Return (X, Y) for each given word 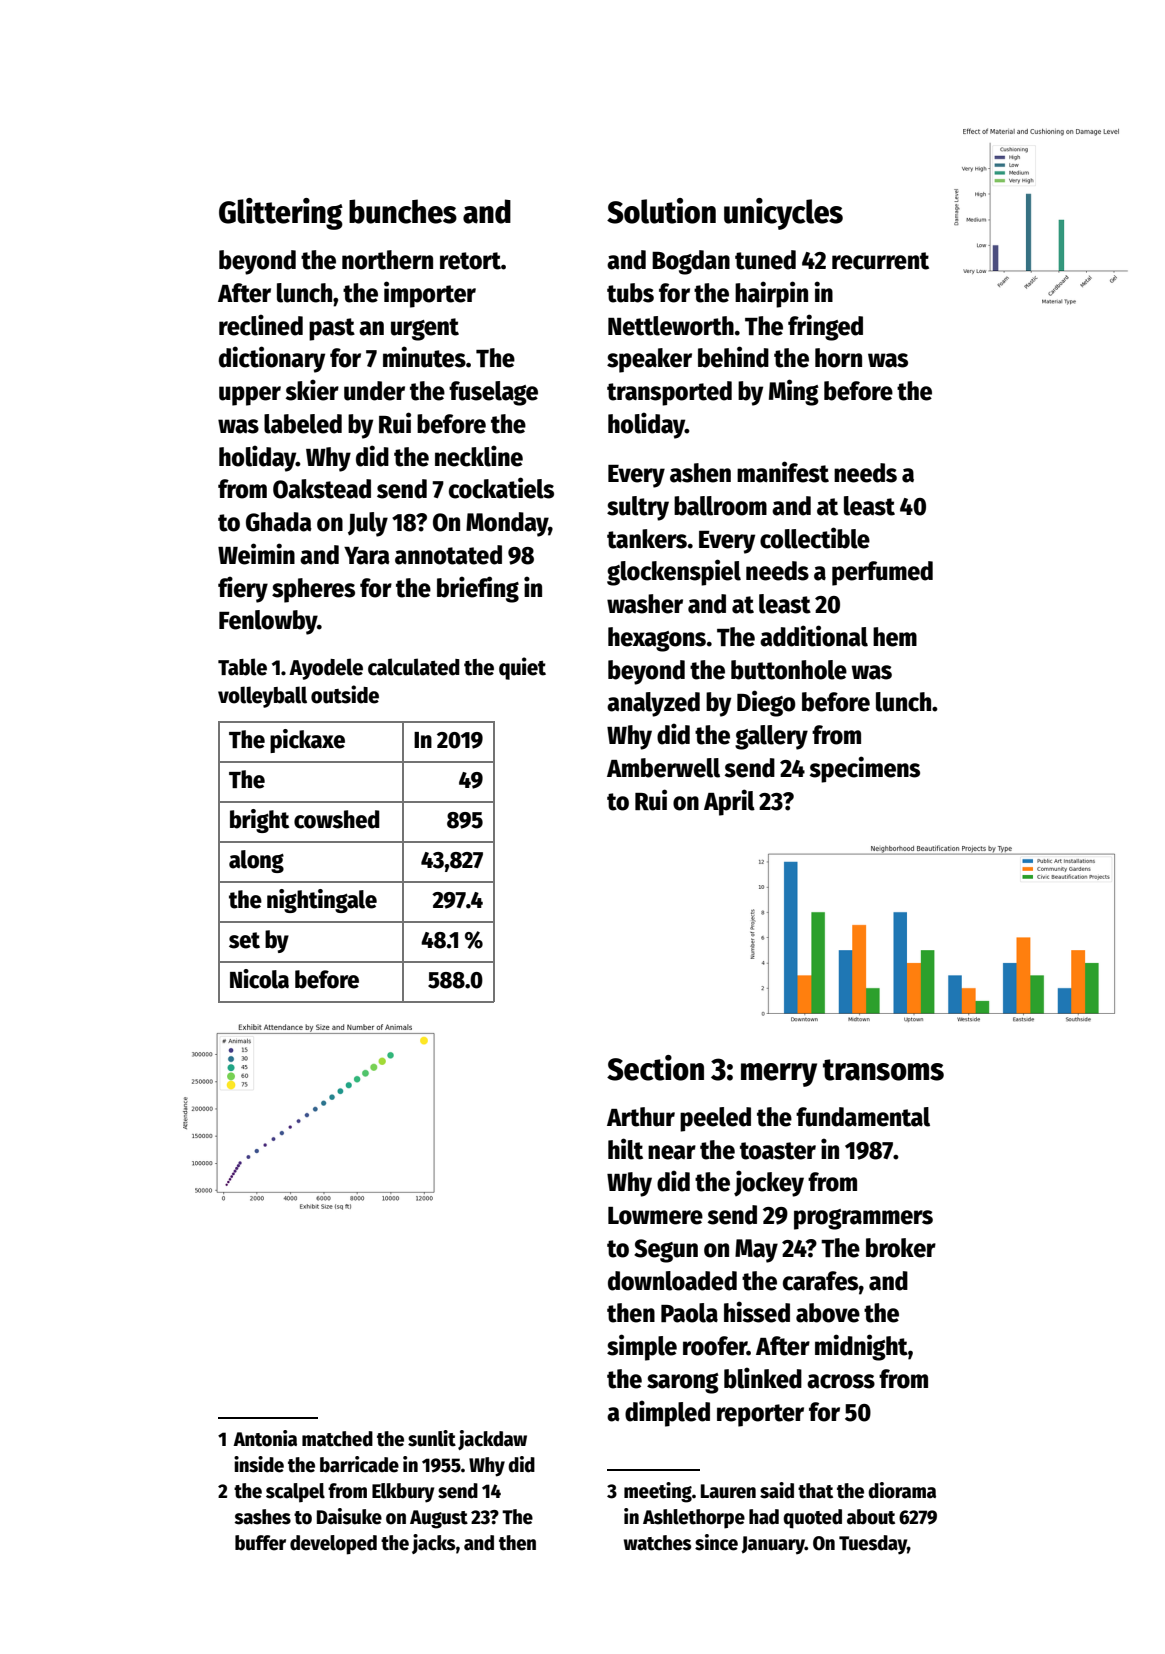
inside (259, 1464)
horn (838, 358)
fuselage (493, 393)
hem (895, 637)
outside (345, 694)
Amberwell (663, 768)
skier (312, 390)
